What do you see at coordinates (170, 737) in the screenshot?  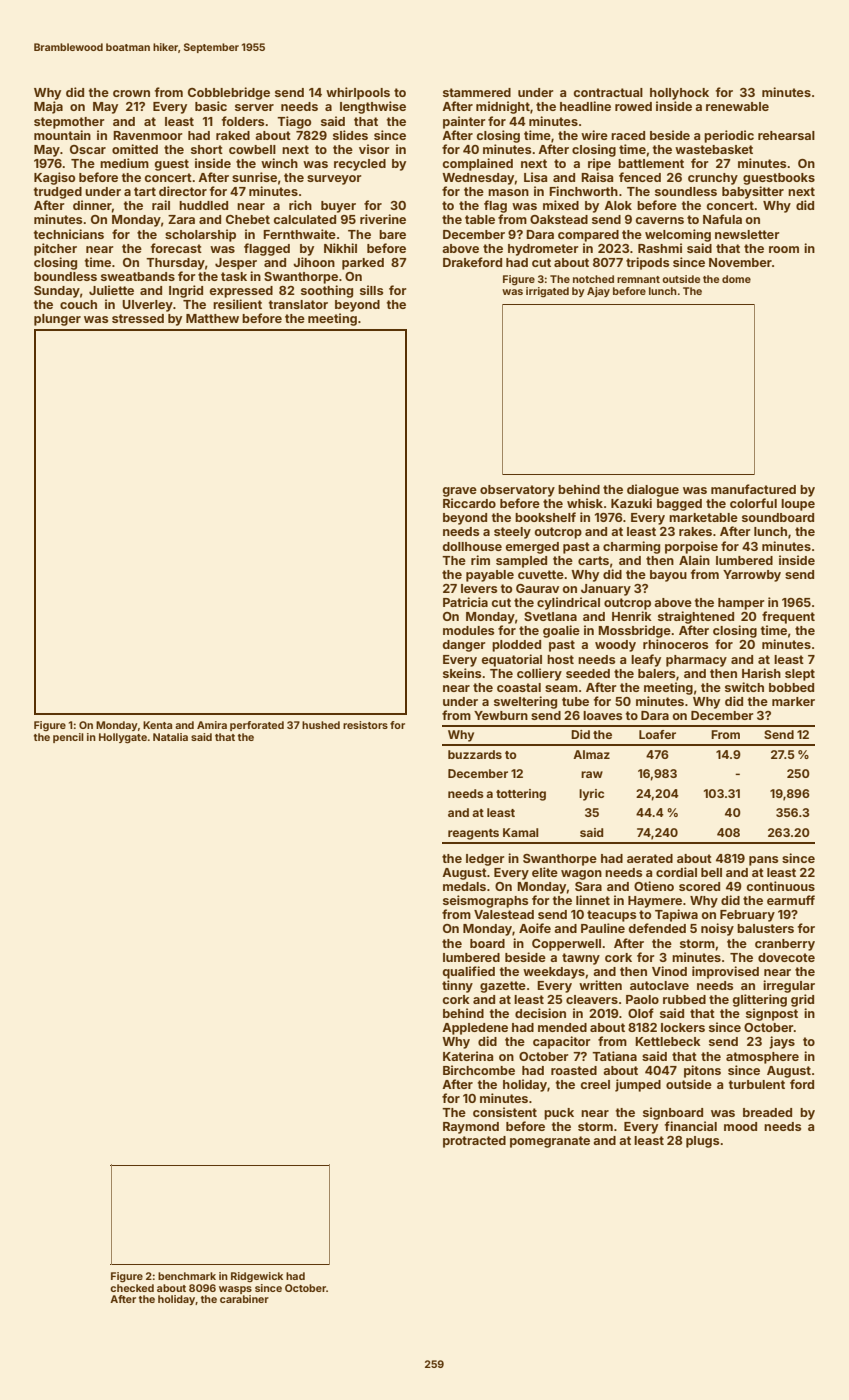 I see `Natalia` at bounding box center [170, 737].
